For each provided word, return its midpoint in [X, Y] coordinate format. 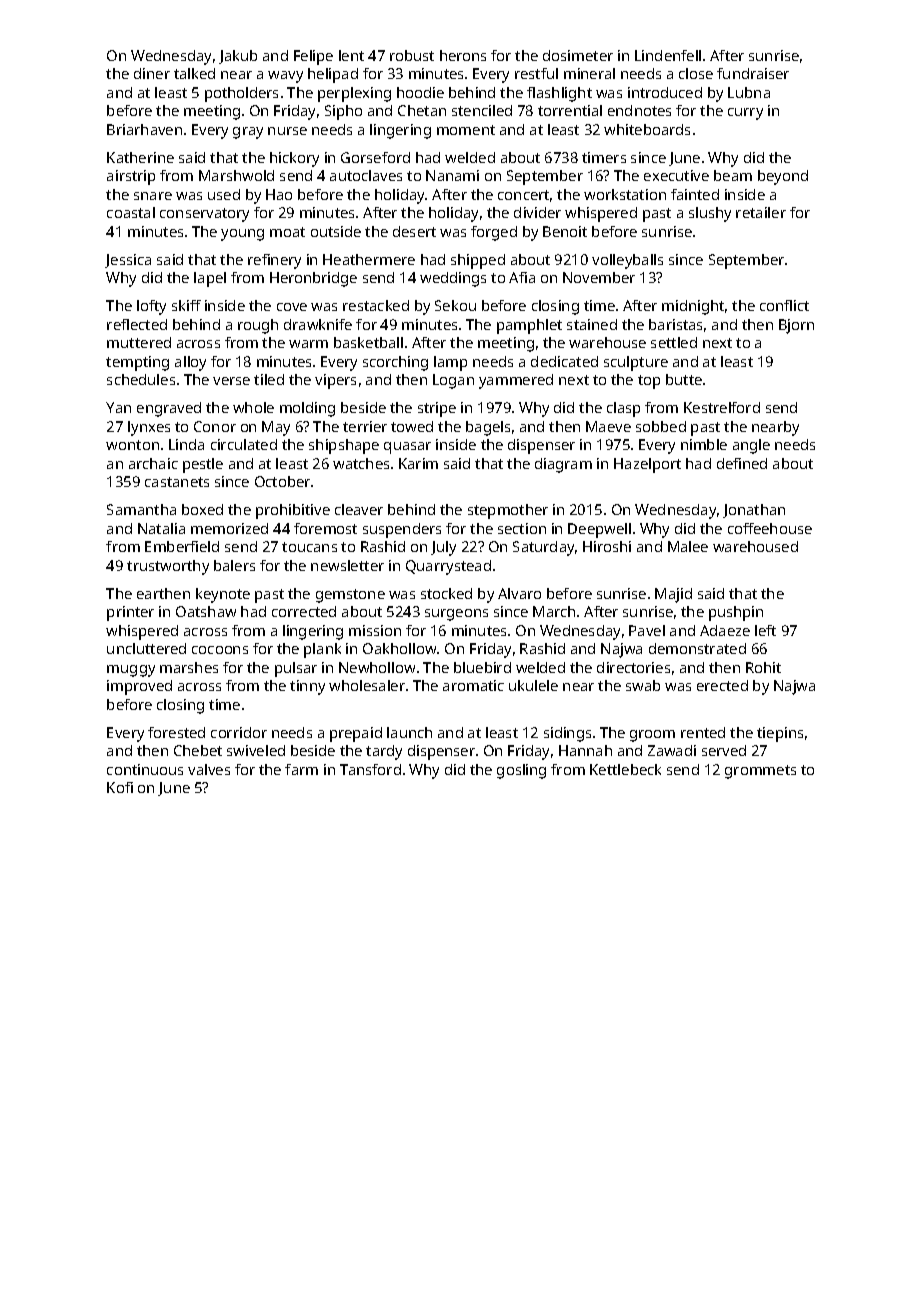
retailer [761, 212]
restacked [376, 305]
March [554, 611]
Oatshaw [206, 611]
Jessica [128, 261]
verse [231, 381]
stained [592, 324]
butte [684, 379]
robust [412, 55]
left [765, 630]
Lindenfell [668, 55]
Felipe [313, 57]
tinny [307, 687]
